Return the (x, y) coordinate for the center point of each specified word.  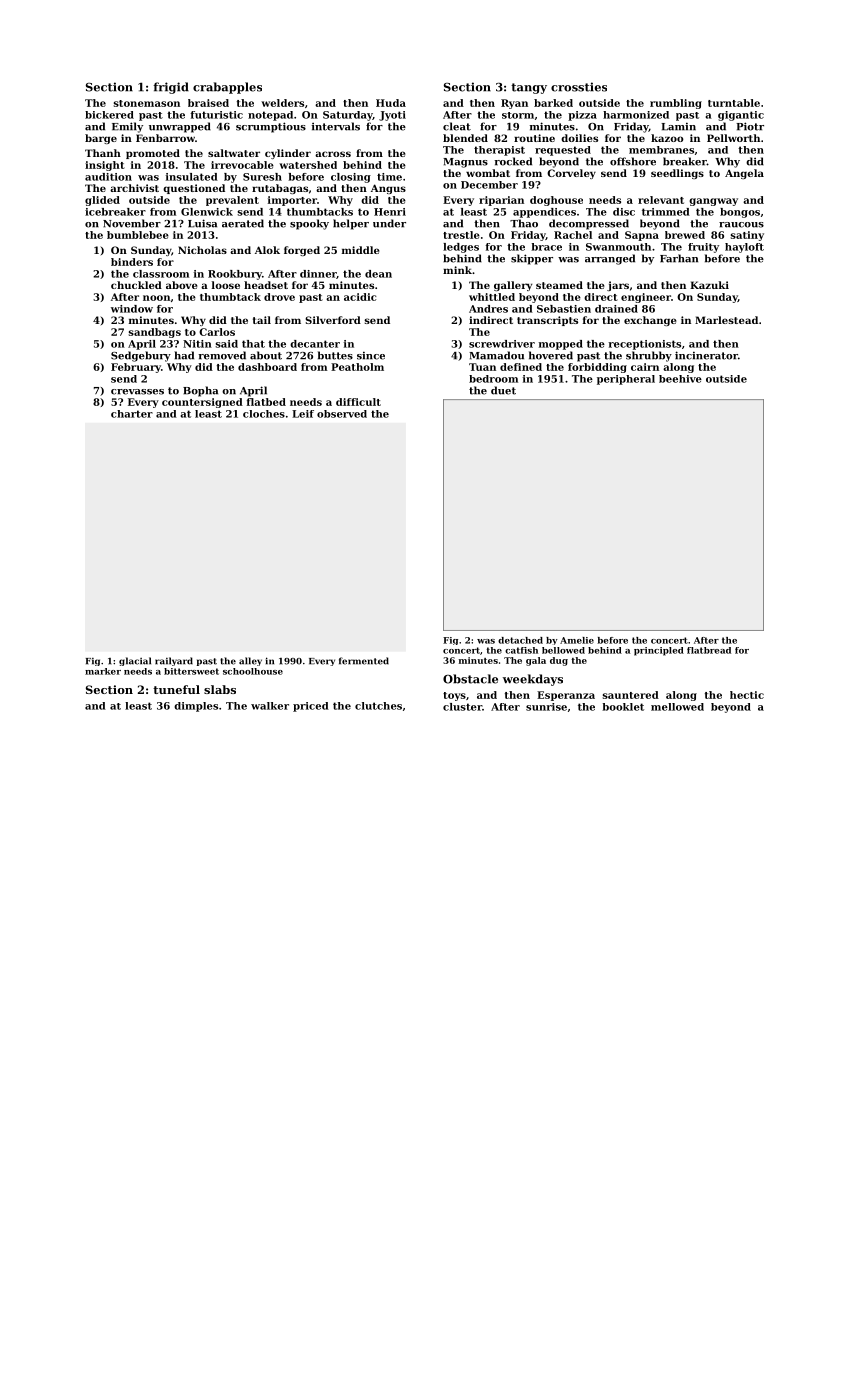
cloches (264, 414)
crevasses (137, 392)
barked (553, 103)
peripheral (626, 380)
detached (520, 640)
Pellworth (733, 138)
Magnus (465, 163)
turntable (734, 103)
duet (503, 390)
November (132, 223)
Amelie (577, 640)
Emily (127, 127)
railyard (174, 661)
